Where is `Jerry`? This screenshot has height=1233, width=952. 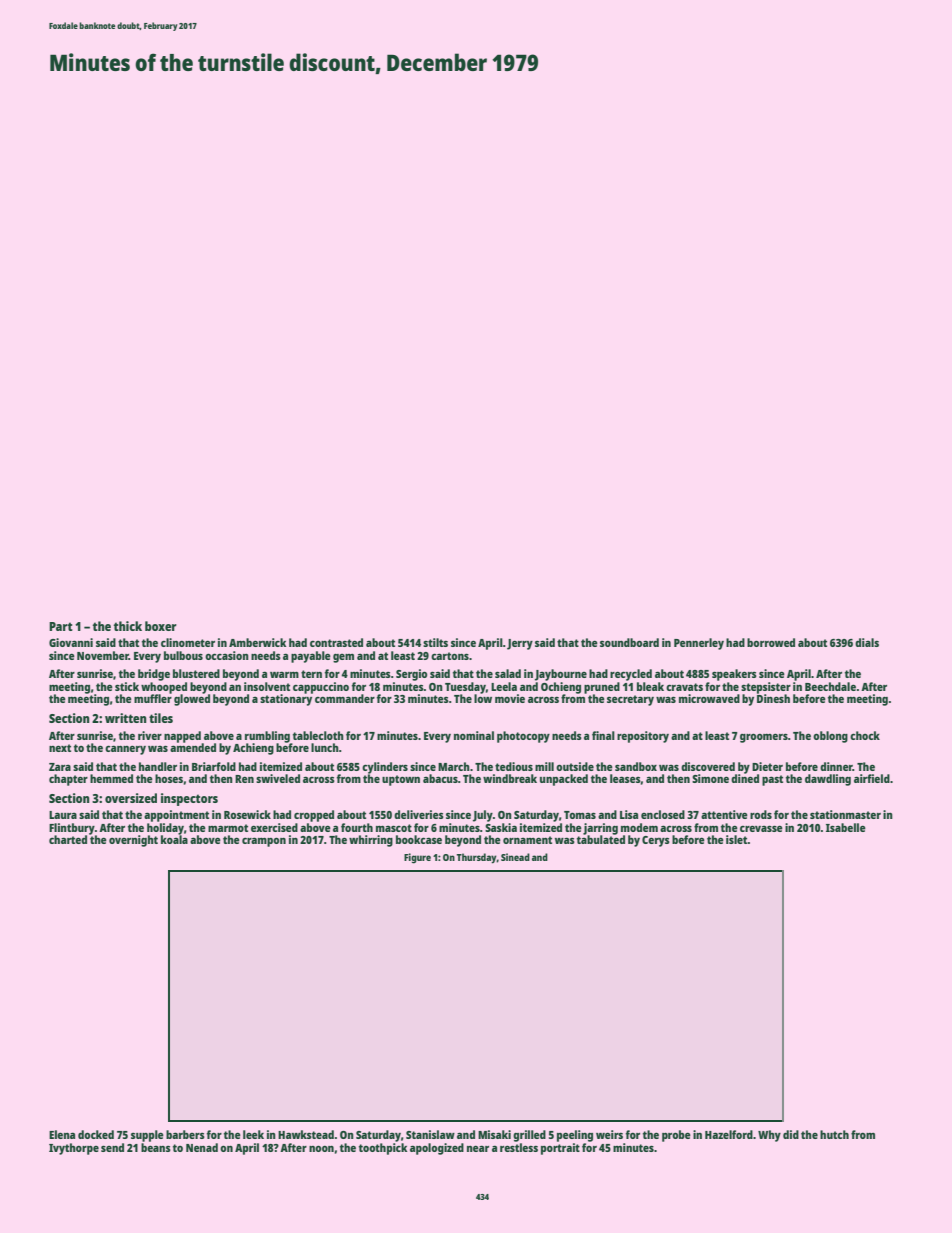 Jerry is located at coordinates (520, 644).
